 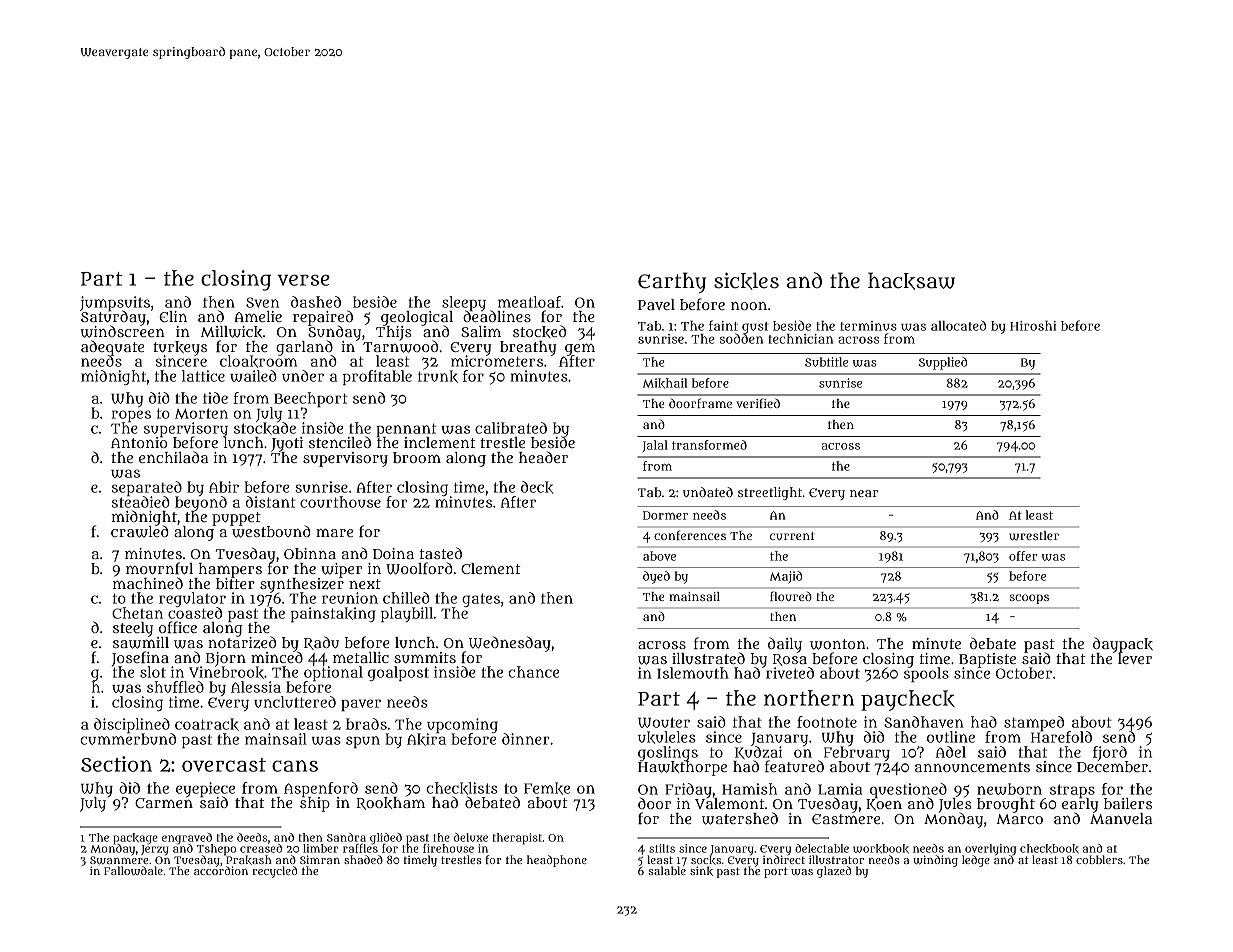 I want to click on Rookham, so click(x=390, y=803).
